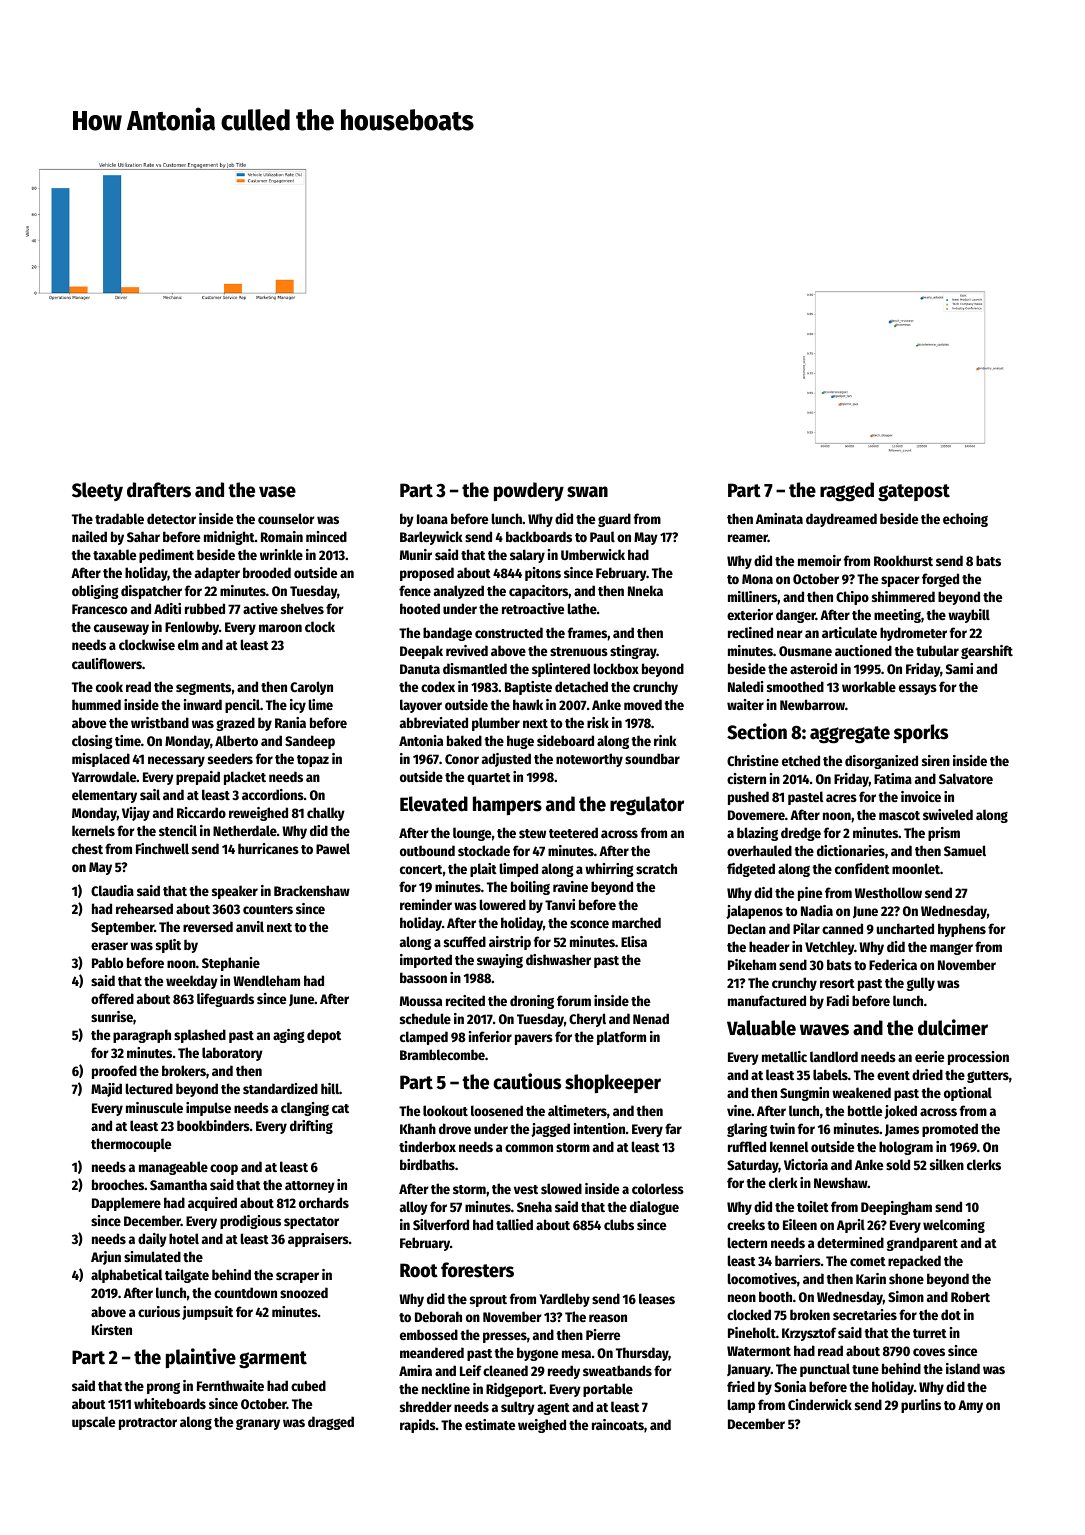  I want to click on pediment, so click(166, 556).
